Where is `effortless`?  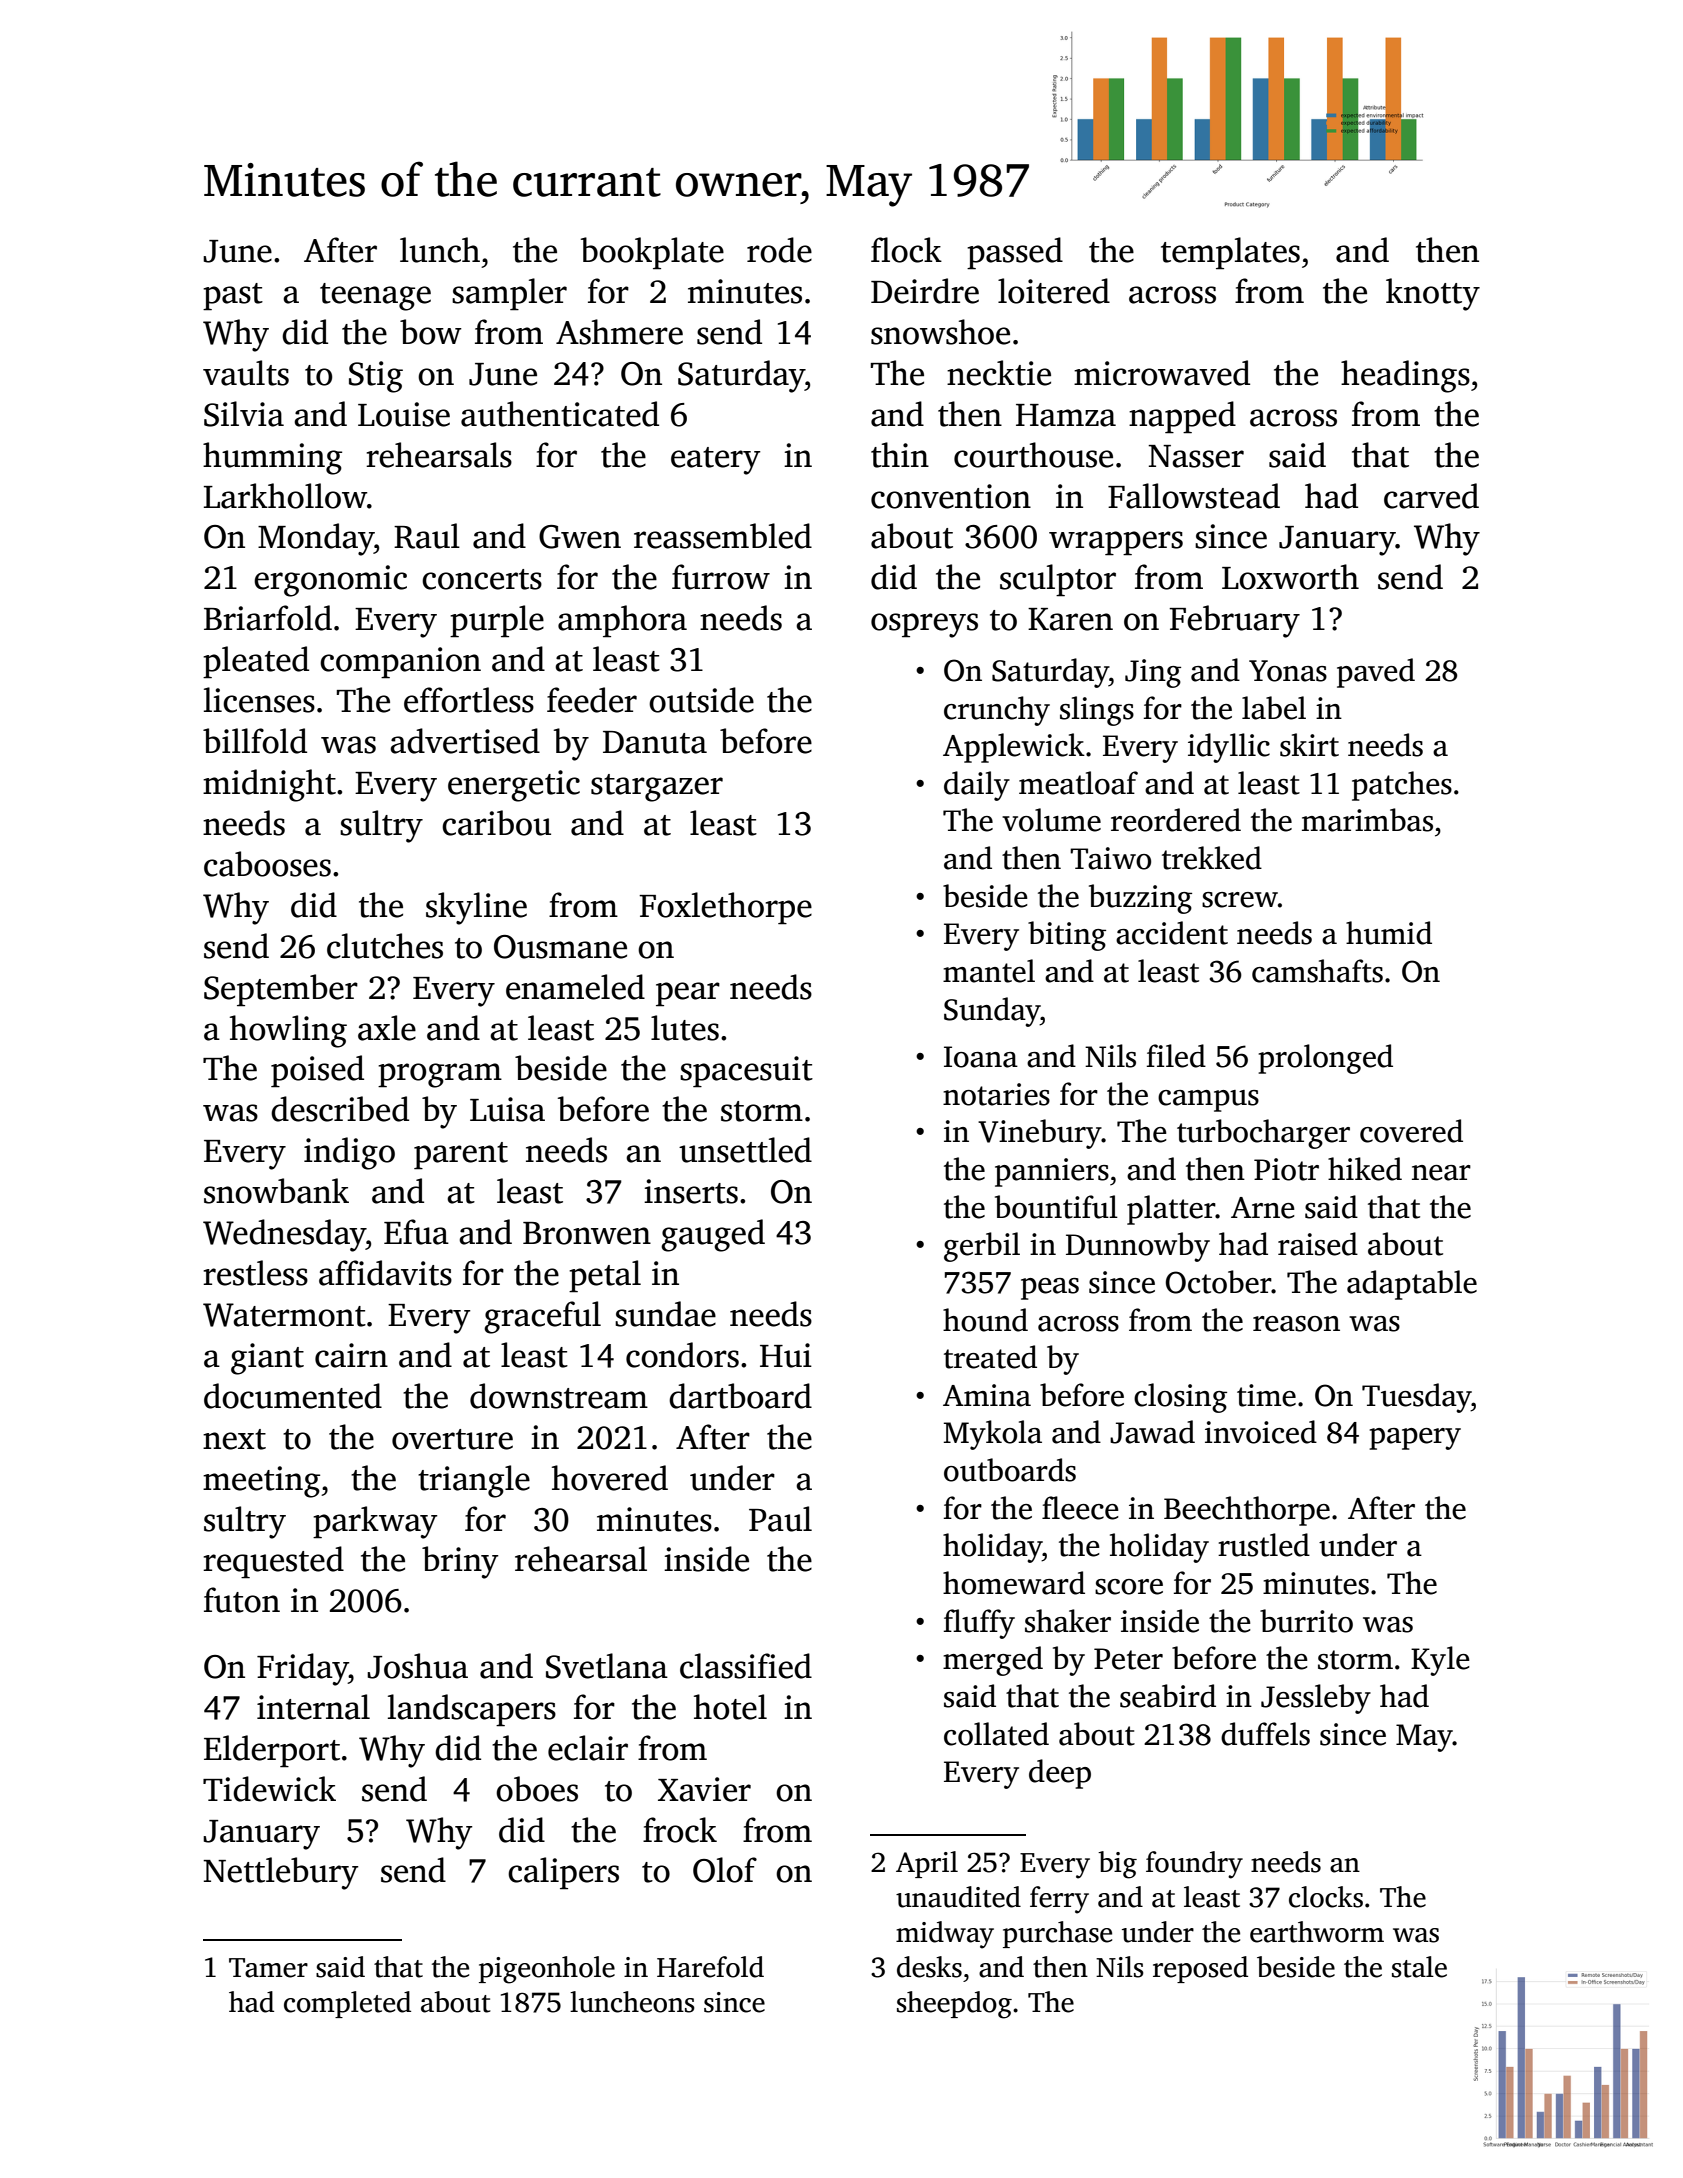
effortless is located at coordinates (469, 700).
